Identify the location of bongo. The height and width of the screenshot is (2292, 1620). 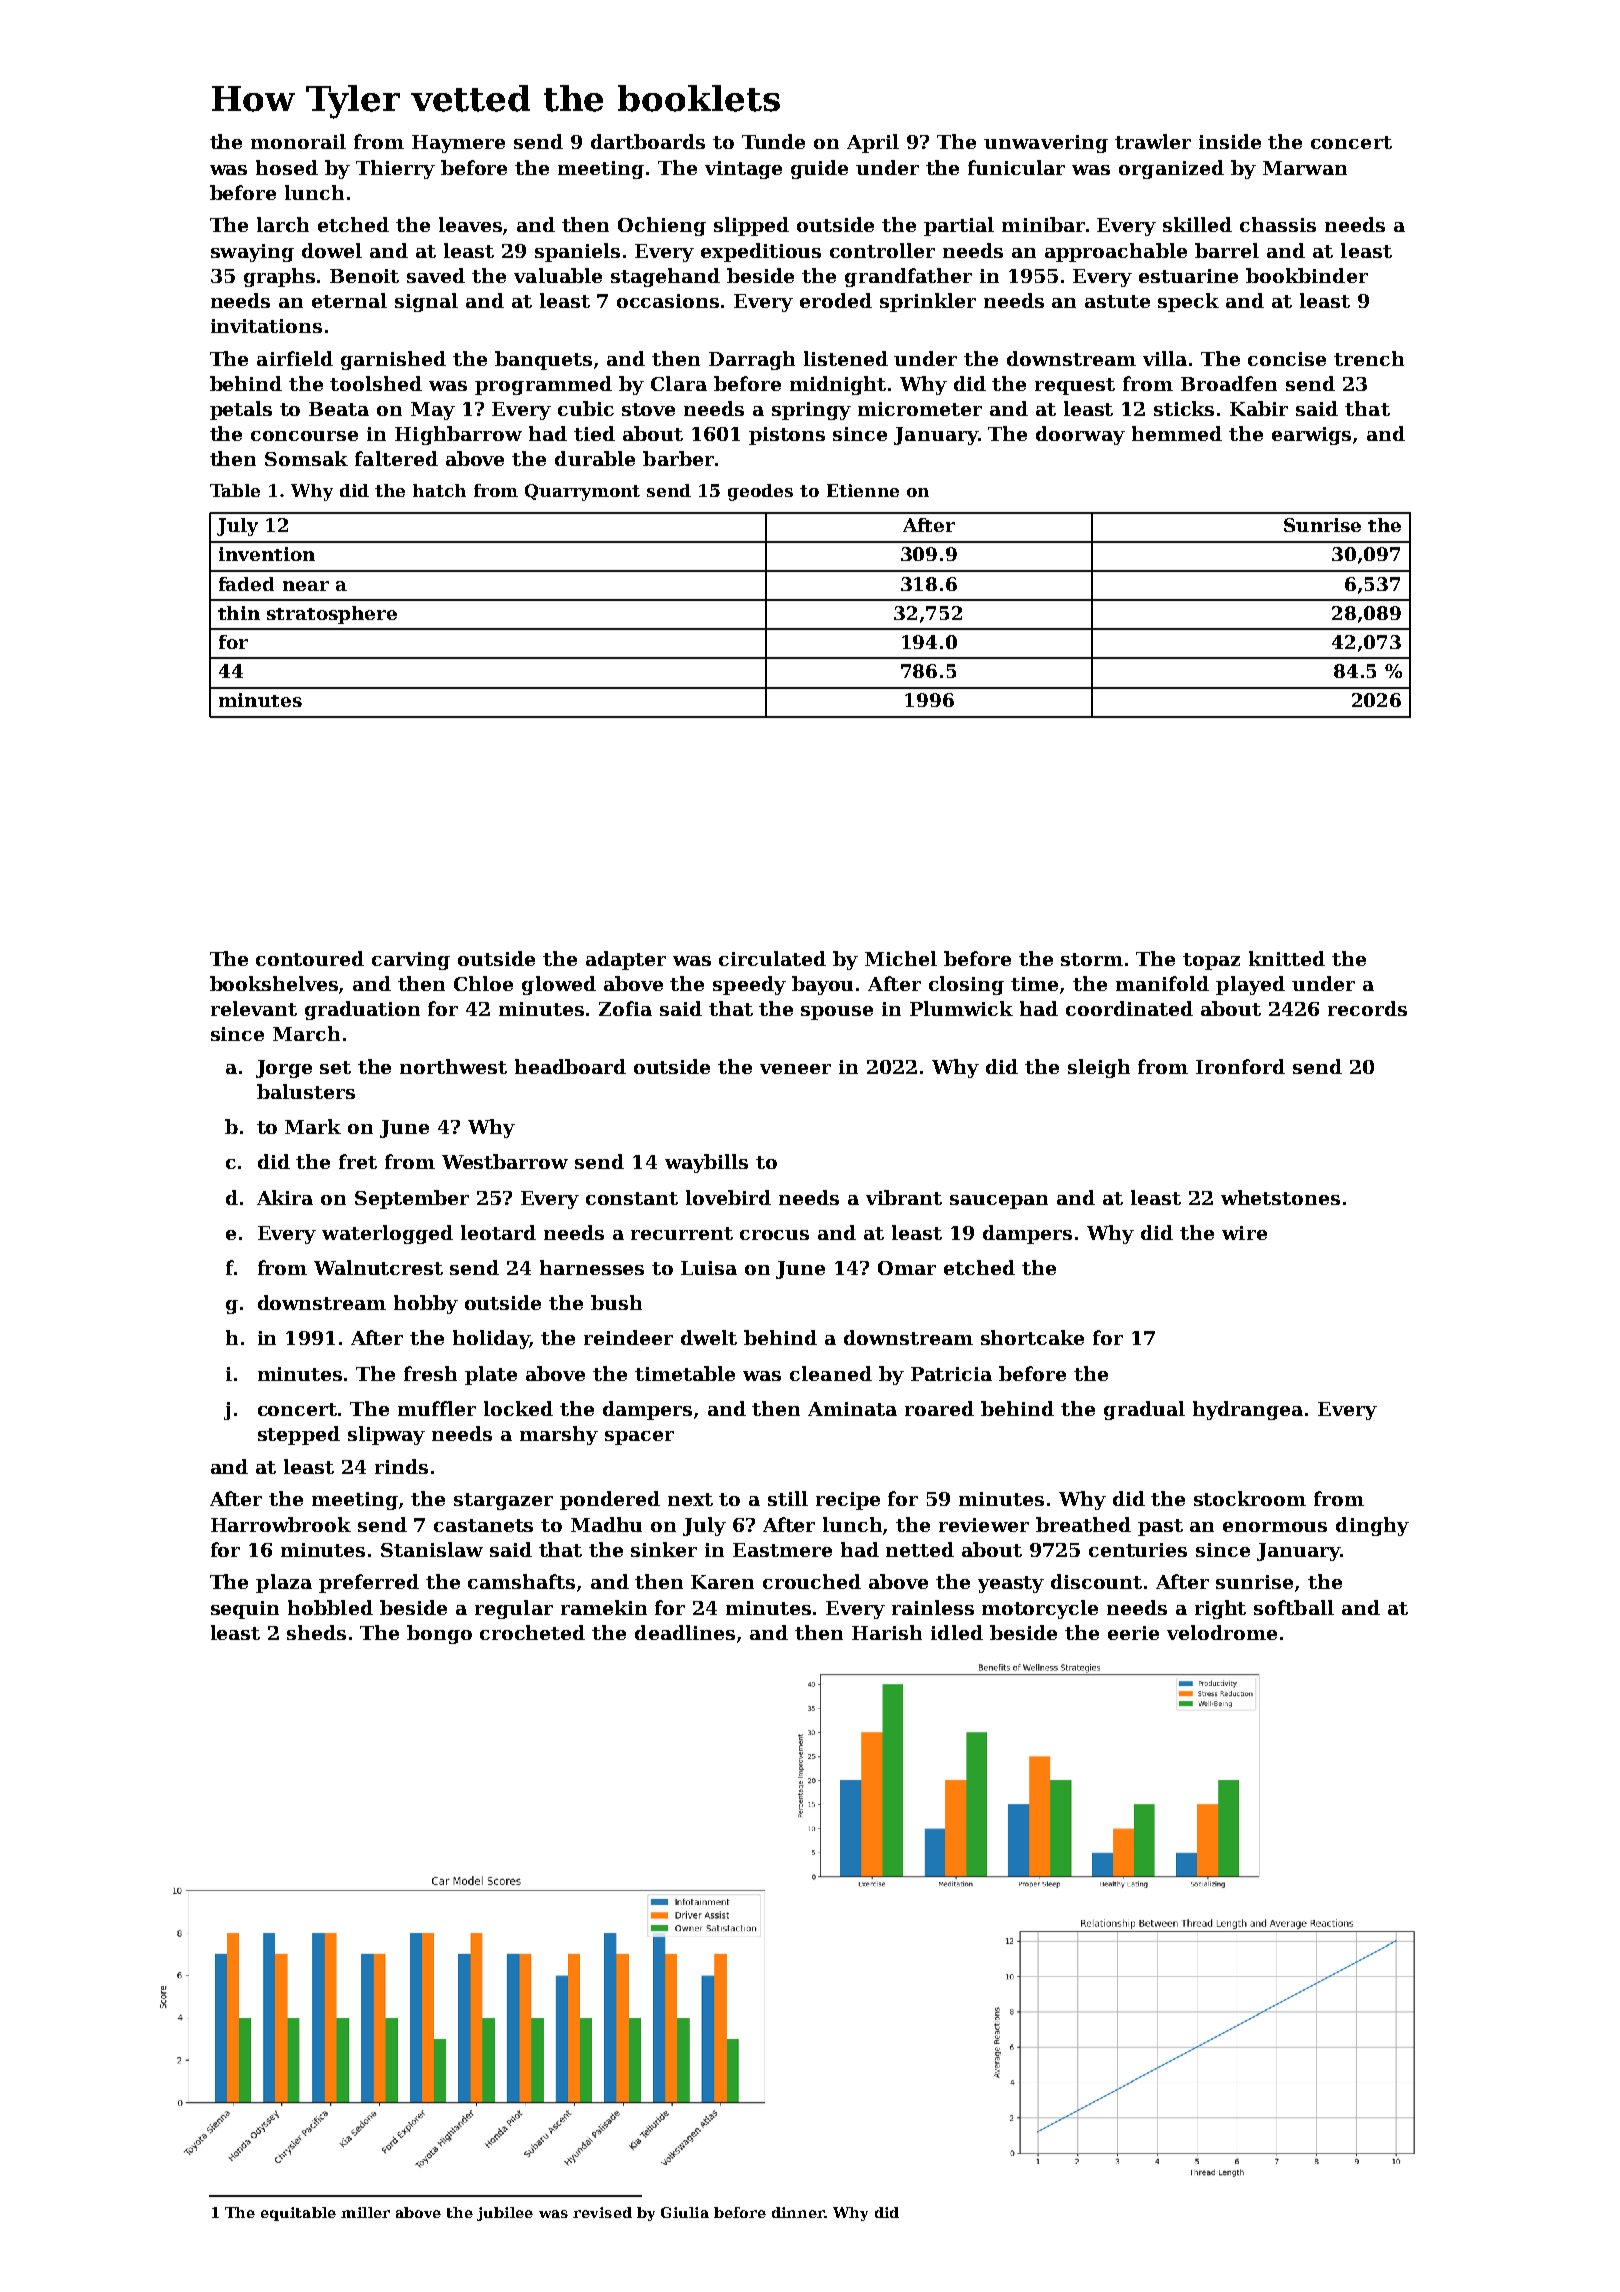
(439, 1634).
